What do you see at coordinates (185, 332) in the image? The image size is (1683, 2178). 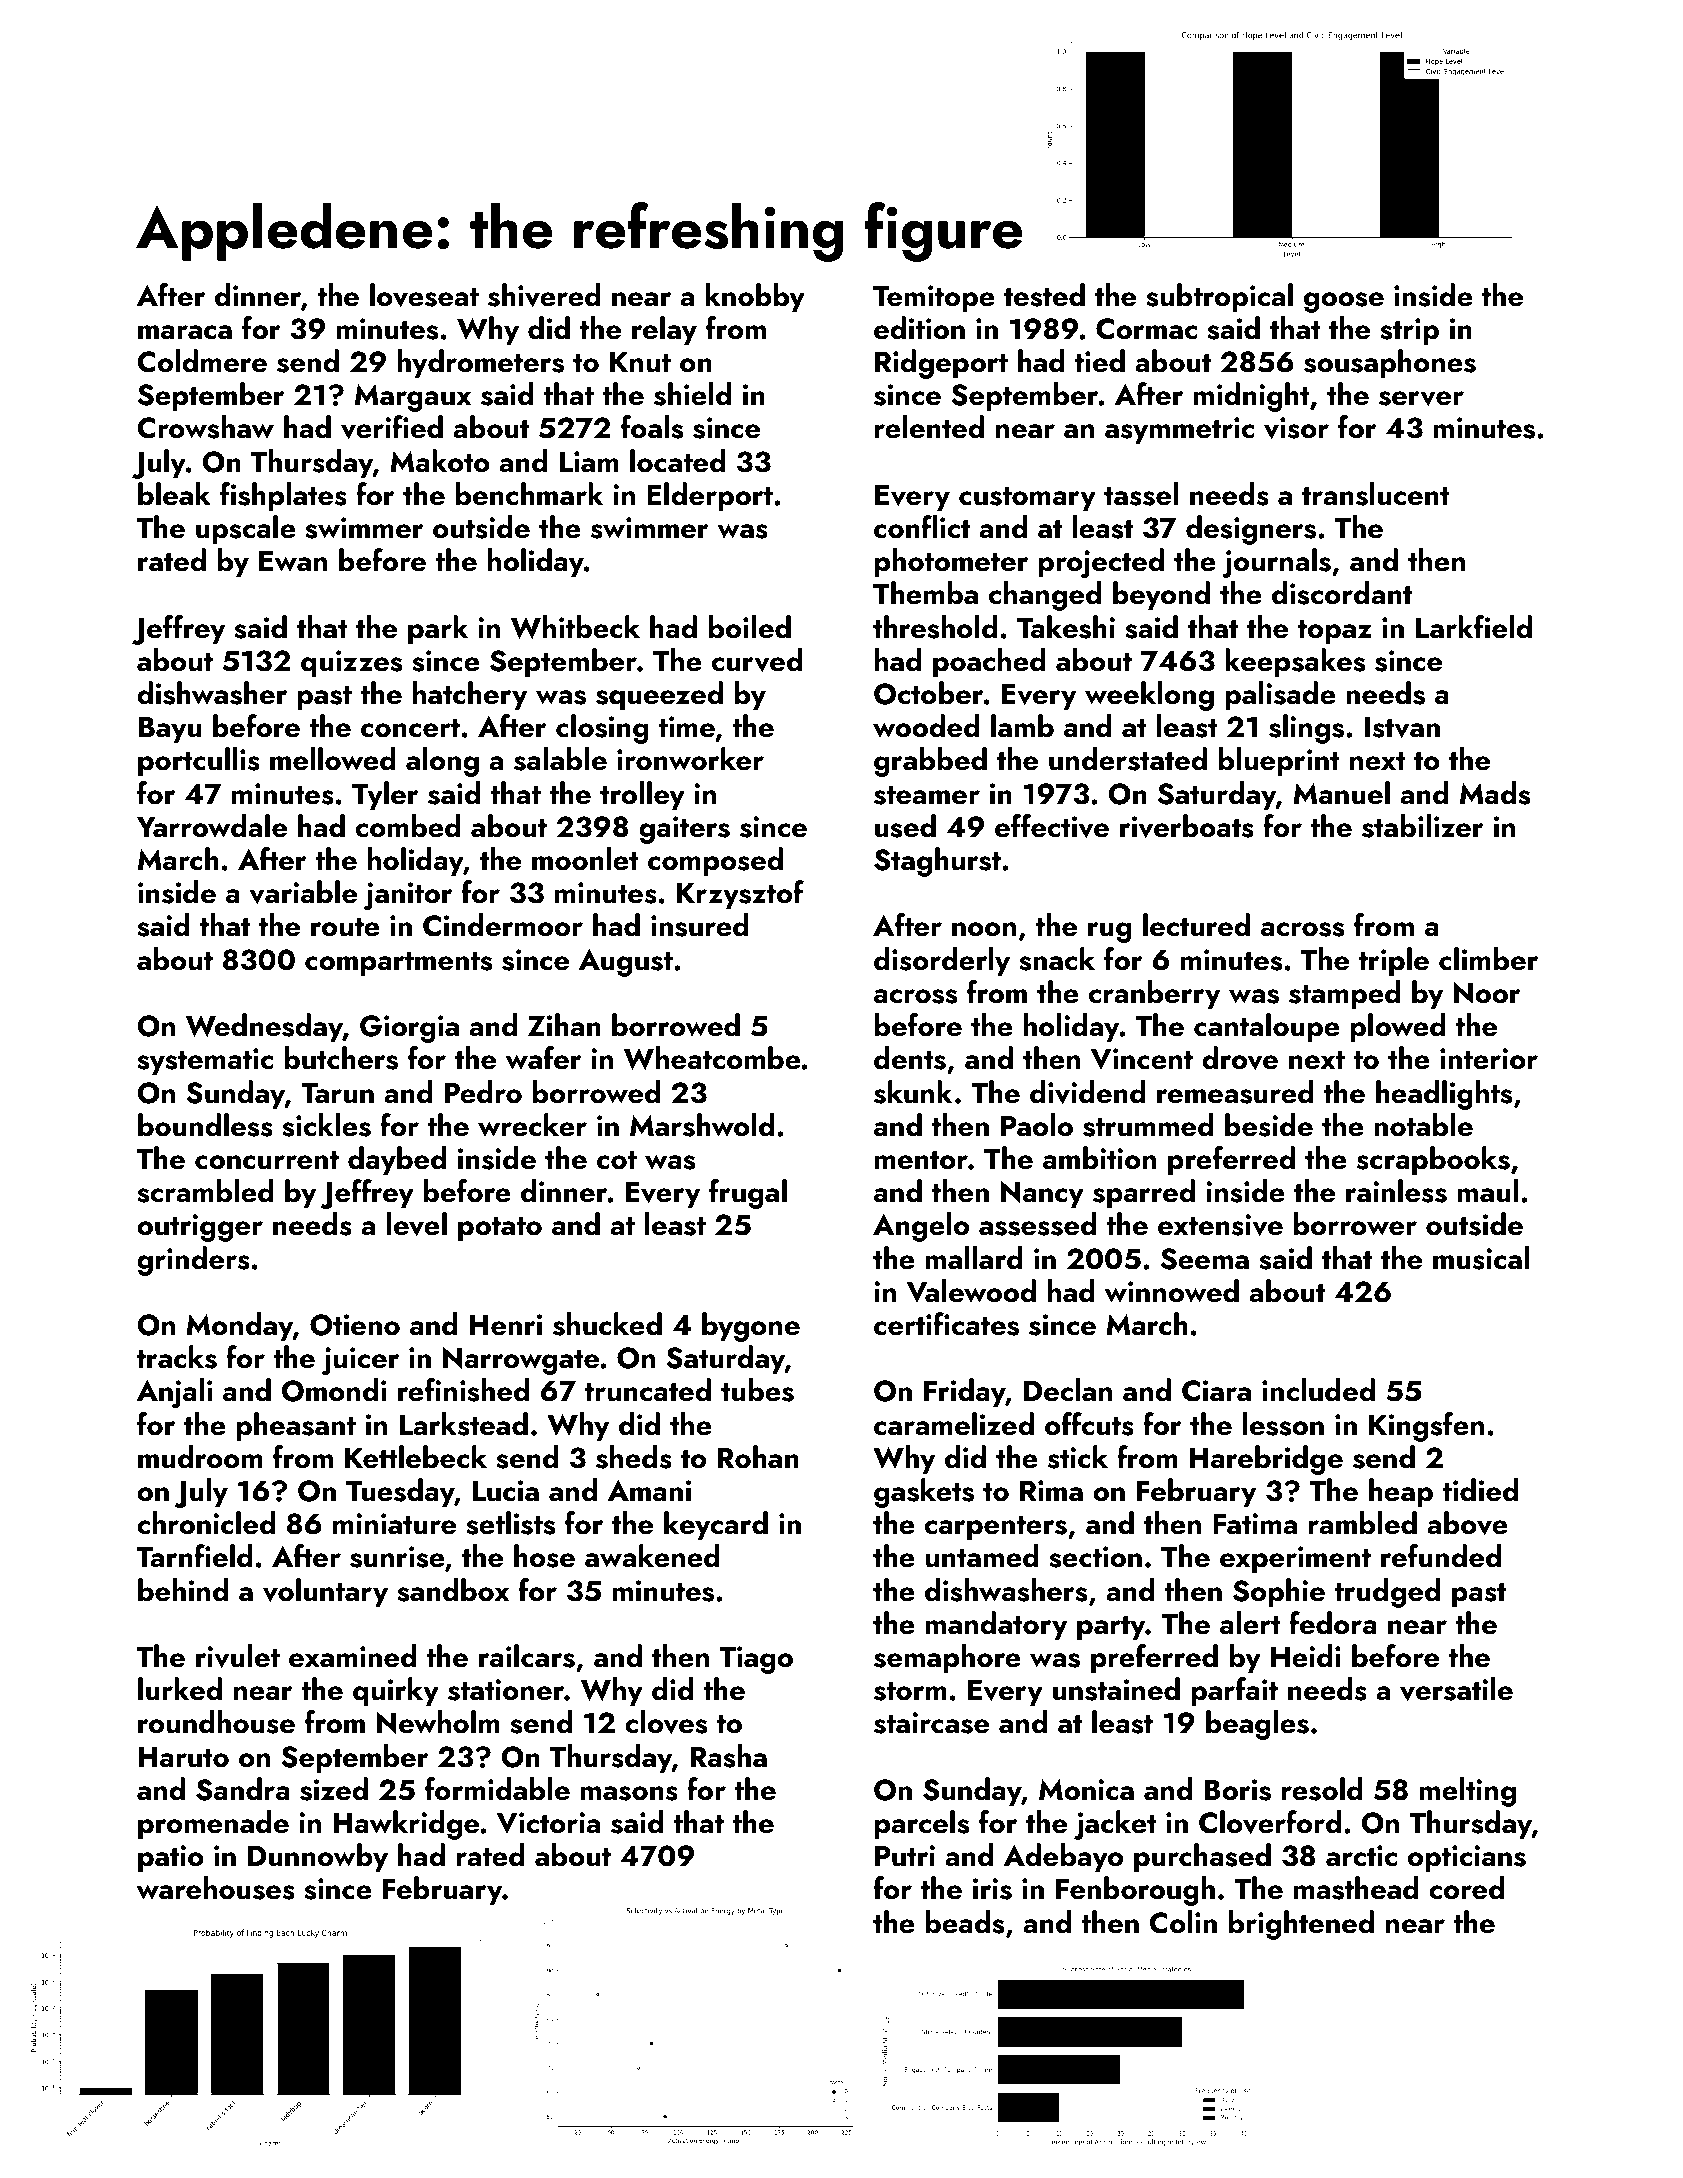 I see `maraca` at bounding box center [185, 332].
